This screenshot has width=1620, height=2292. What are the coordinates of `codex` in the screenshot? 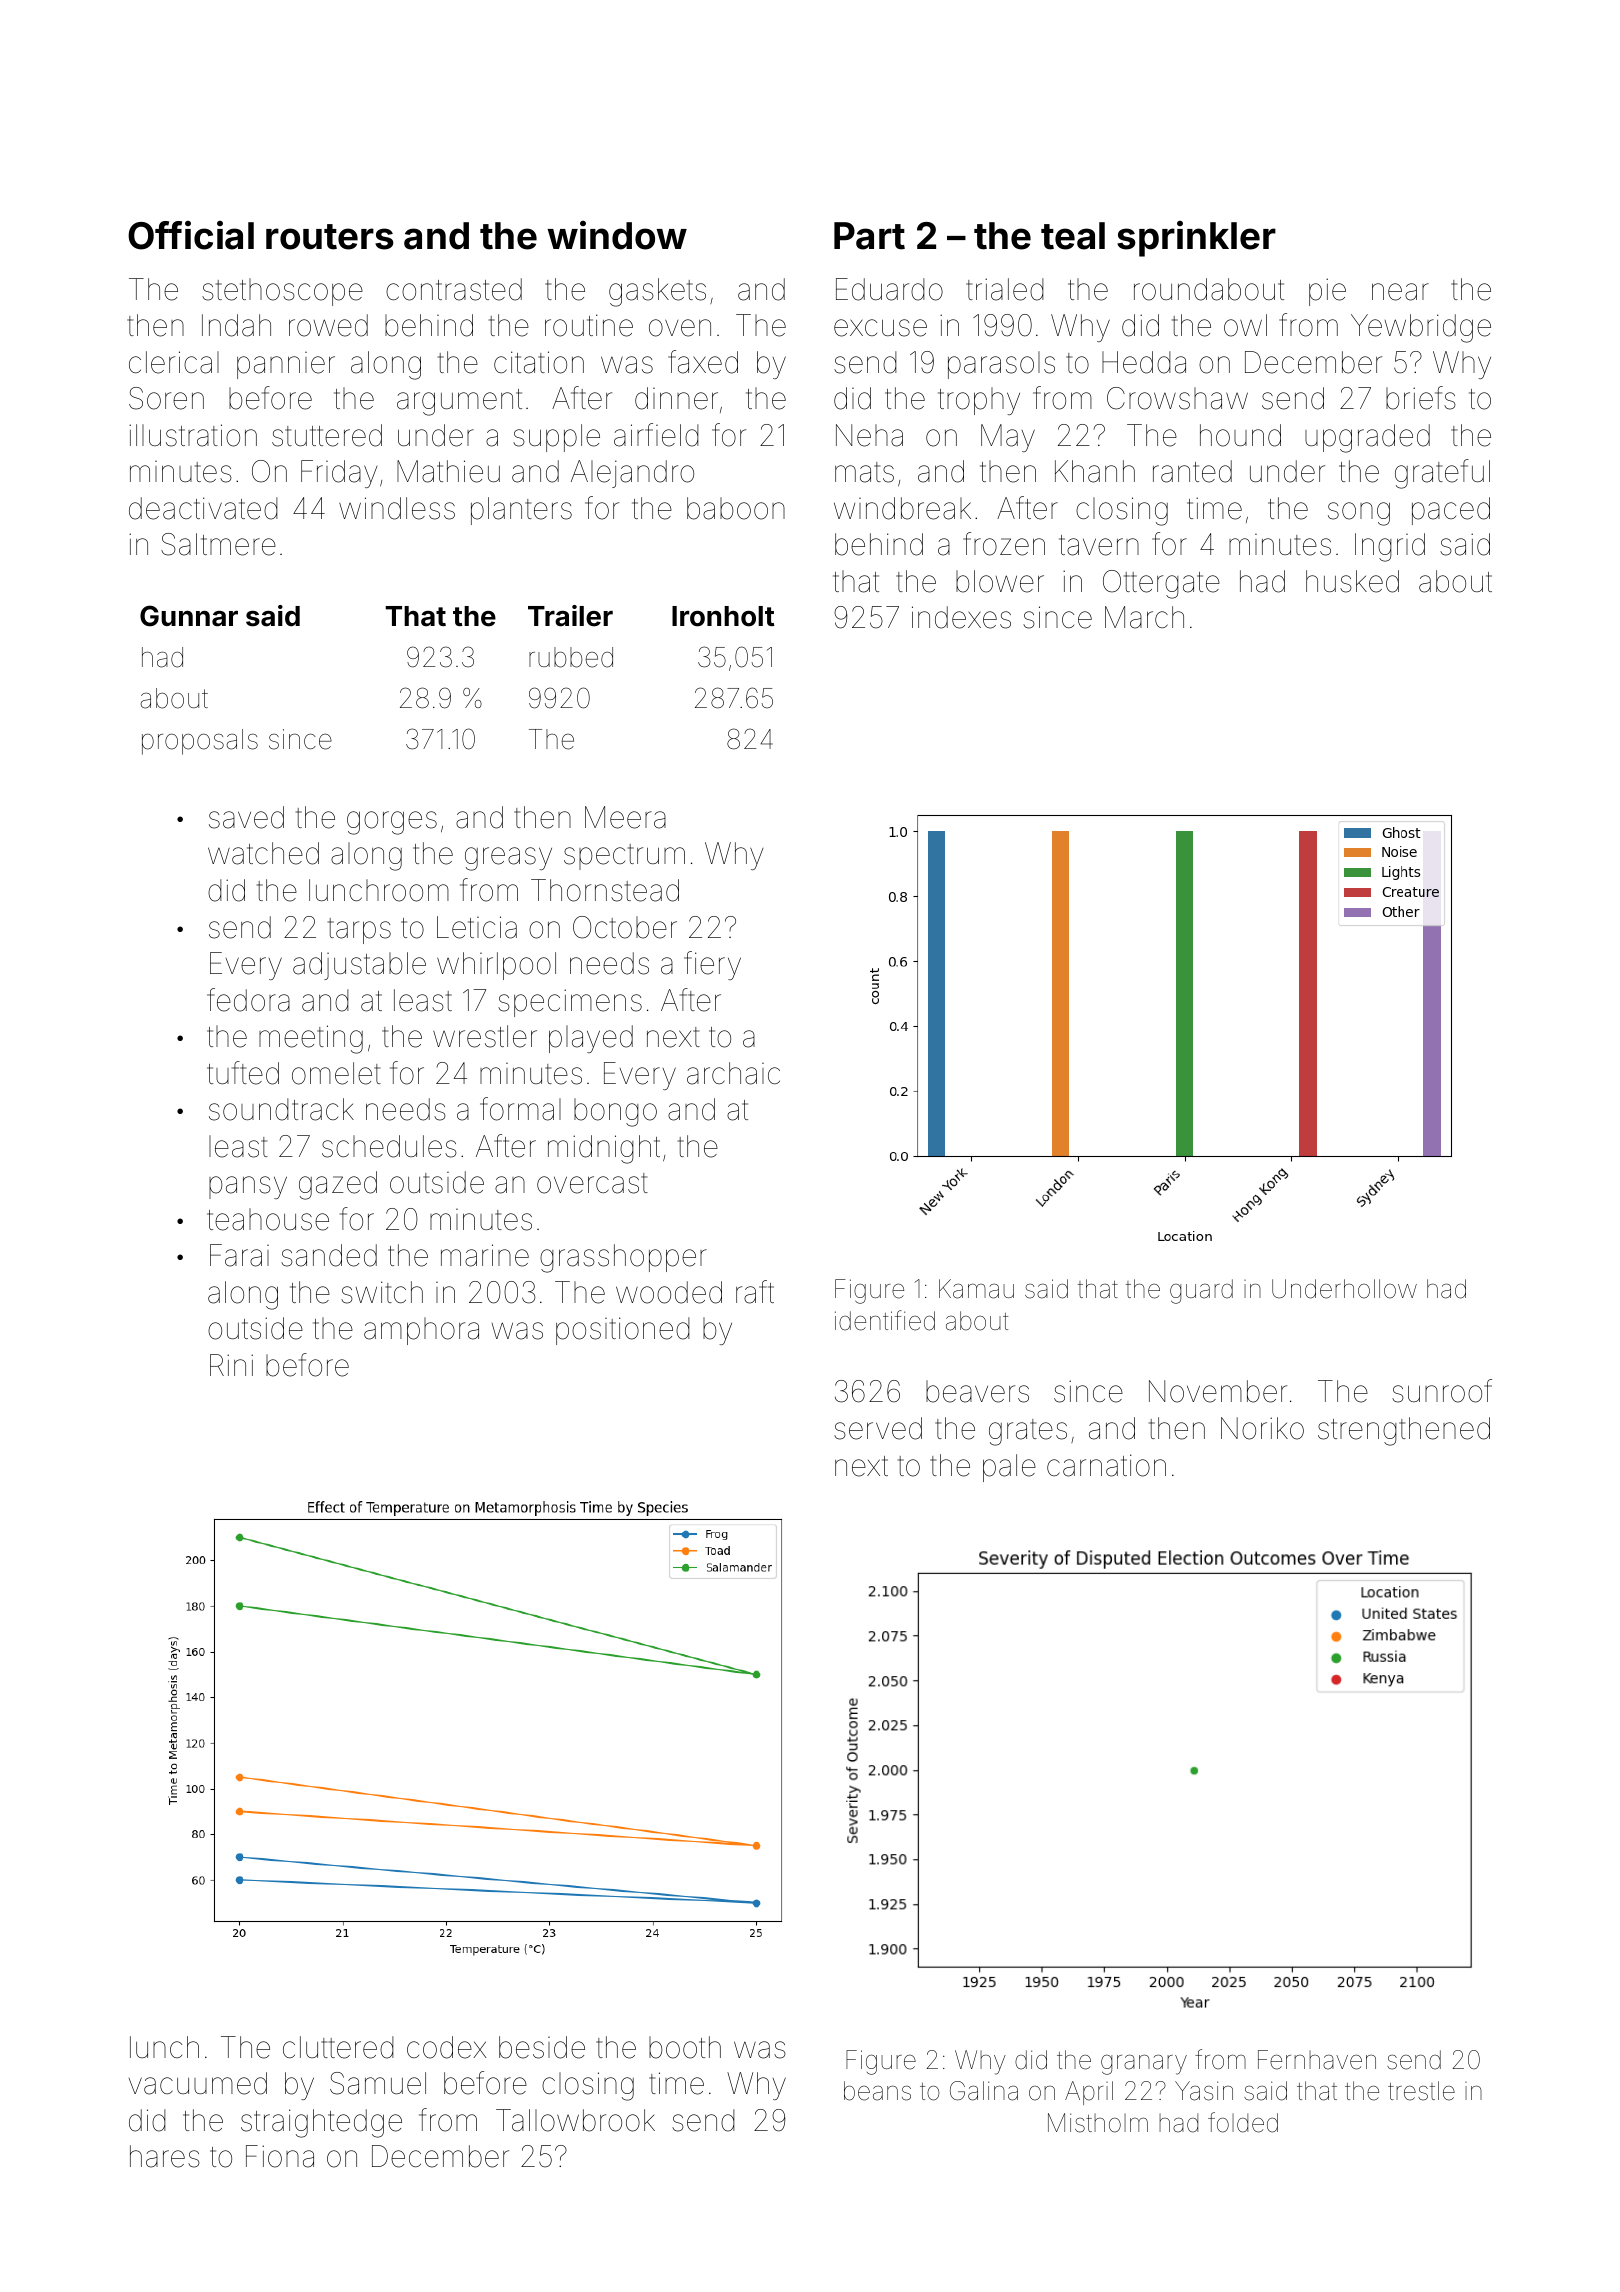 It's located at (446, 2047).
